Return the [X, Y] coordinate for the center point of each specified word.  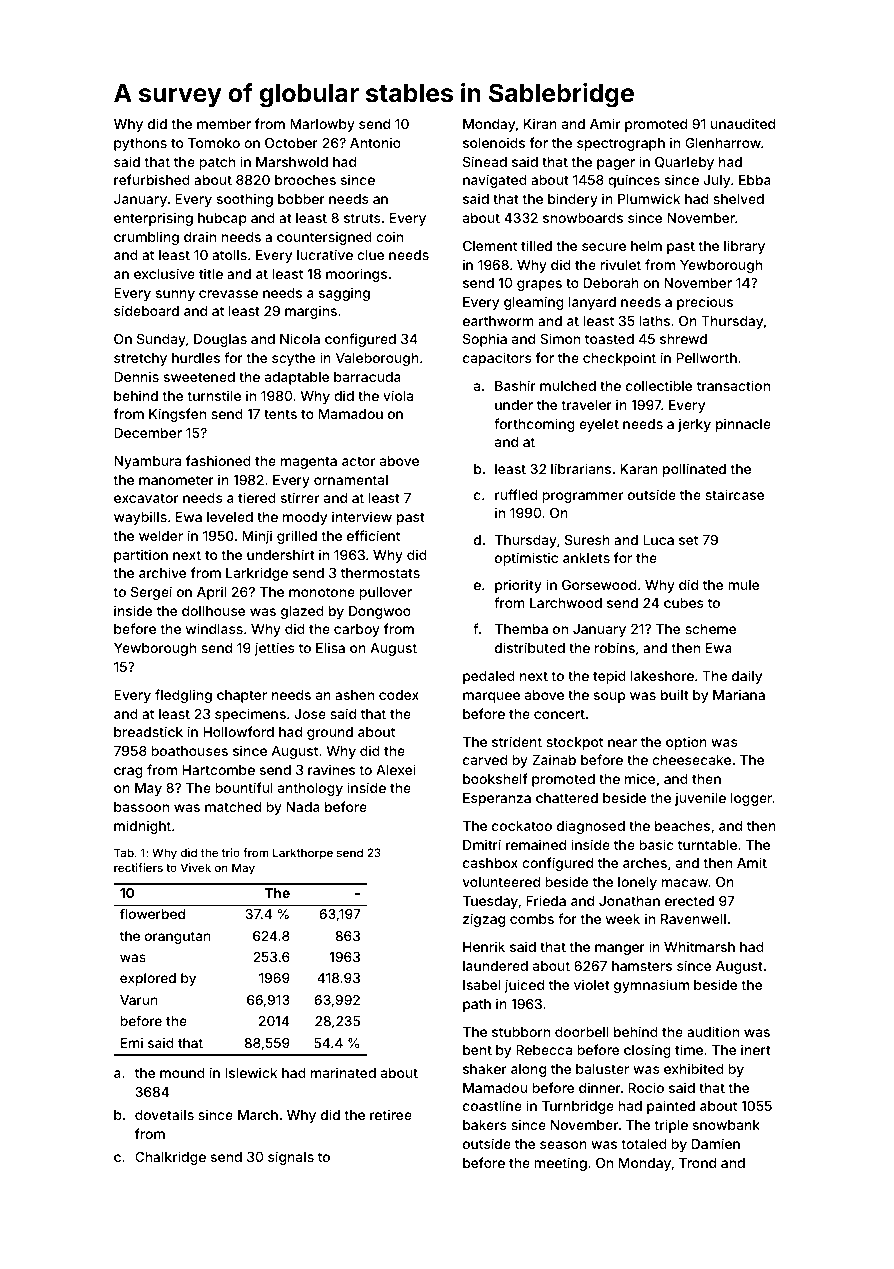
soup [609, 697]
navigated [495, 181]
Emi [132, 1043]
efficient [373, 535]
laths [654, 321]
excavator [146, 498]
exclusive [164, 273]
